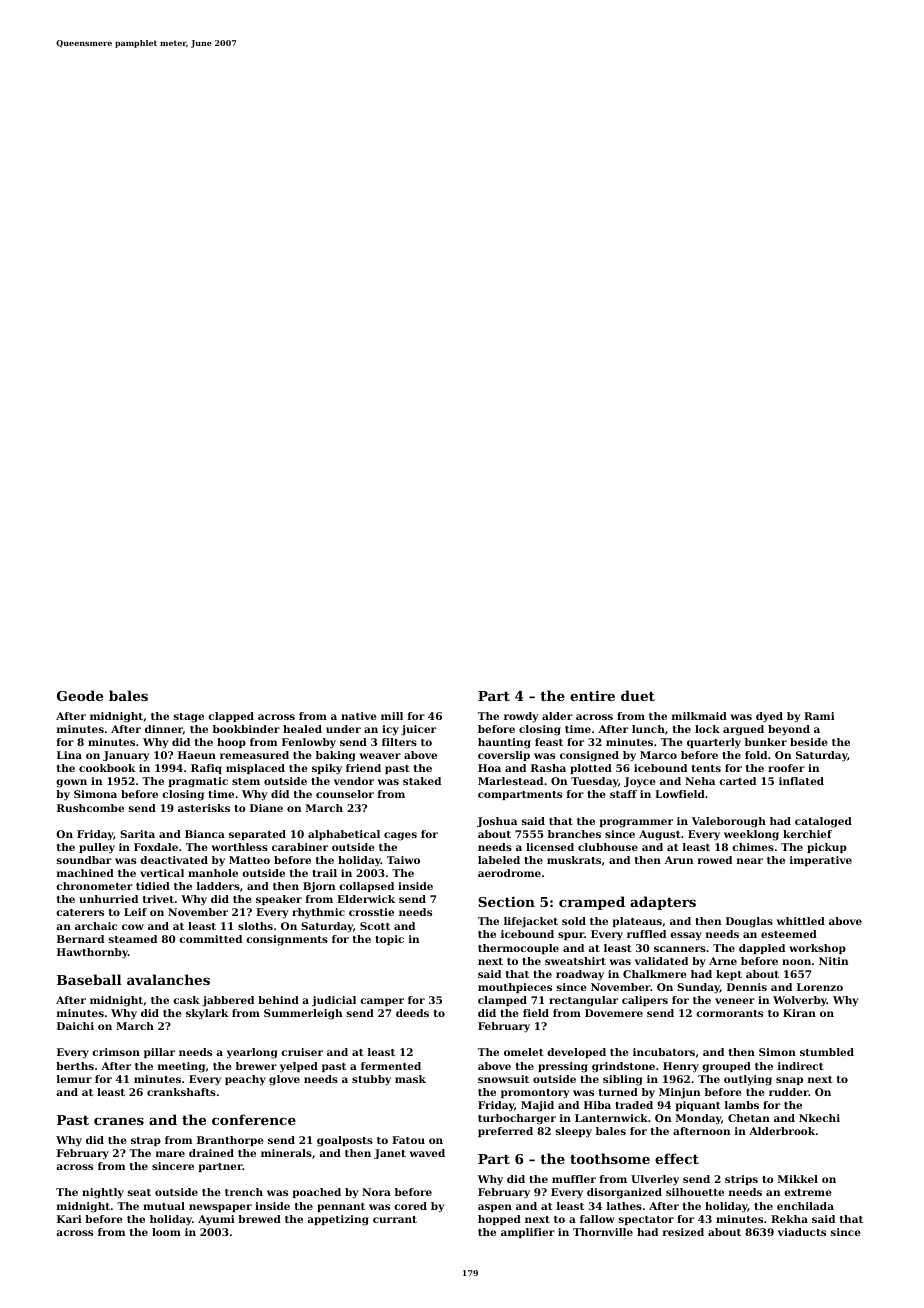 The height and width of the screenshot is (1308, 924). What do you see at coordinates (287, 940) in the screenshot?
I see `consignments` at bounding box center [287, 940].
